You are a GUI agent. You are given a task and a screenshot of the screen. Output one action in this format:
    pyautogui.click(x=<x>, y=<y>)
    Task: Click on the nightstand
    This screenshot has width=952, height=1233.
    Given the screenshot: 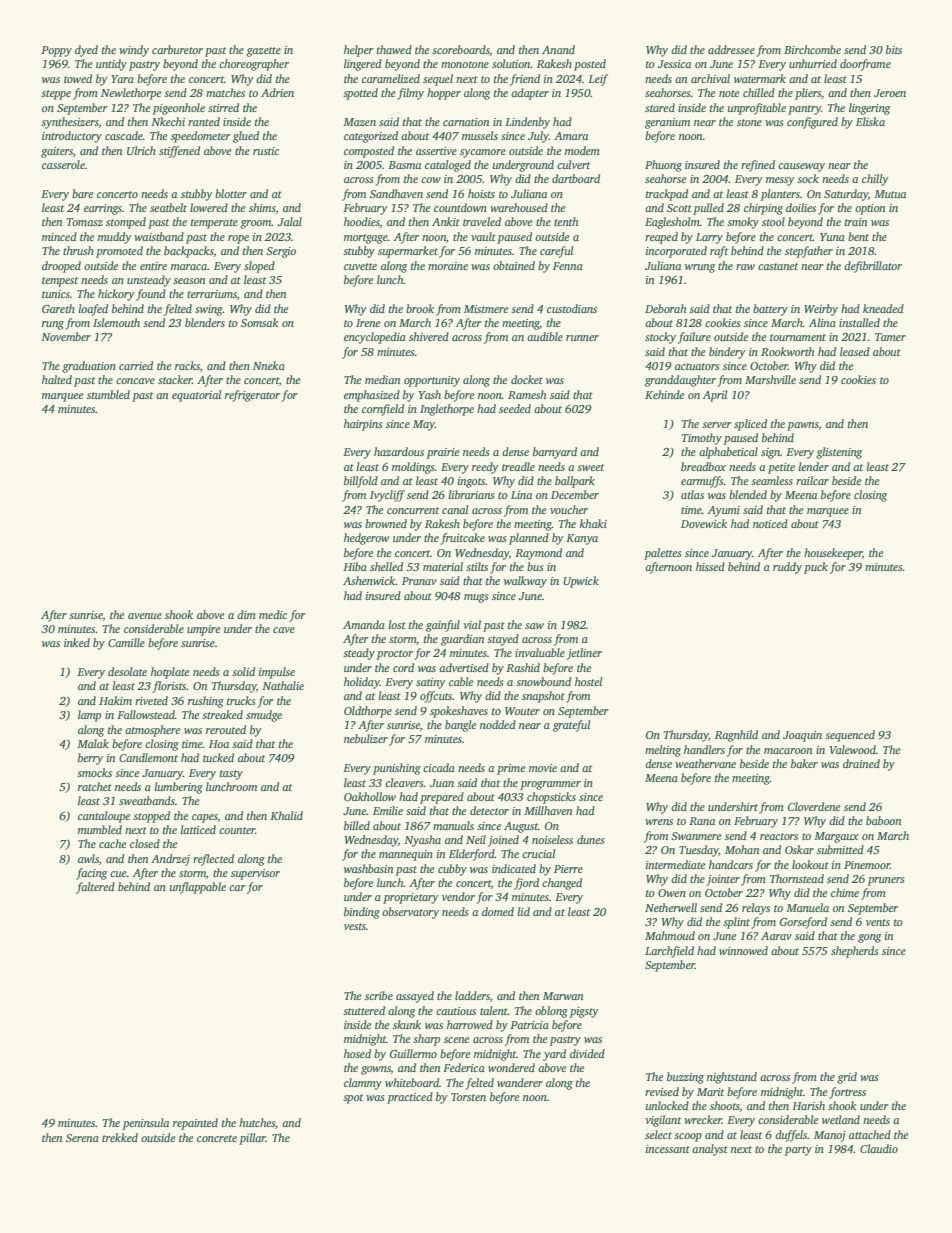 What is the action you would take?
    pyautogui.click(x=732, y=1078)
